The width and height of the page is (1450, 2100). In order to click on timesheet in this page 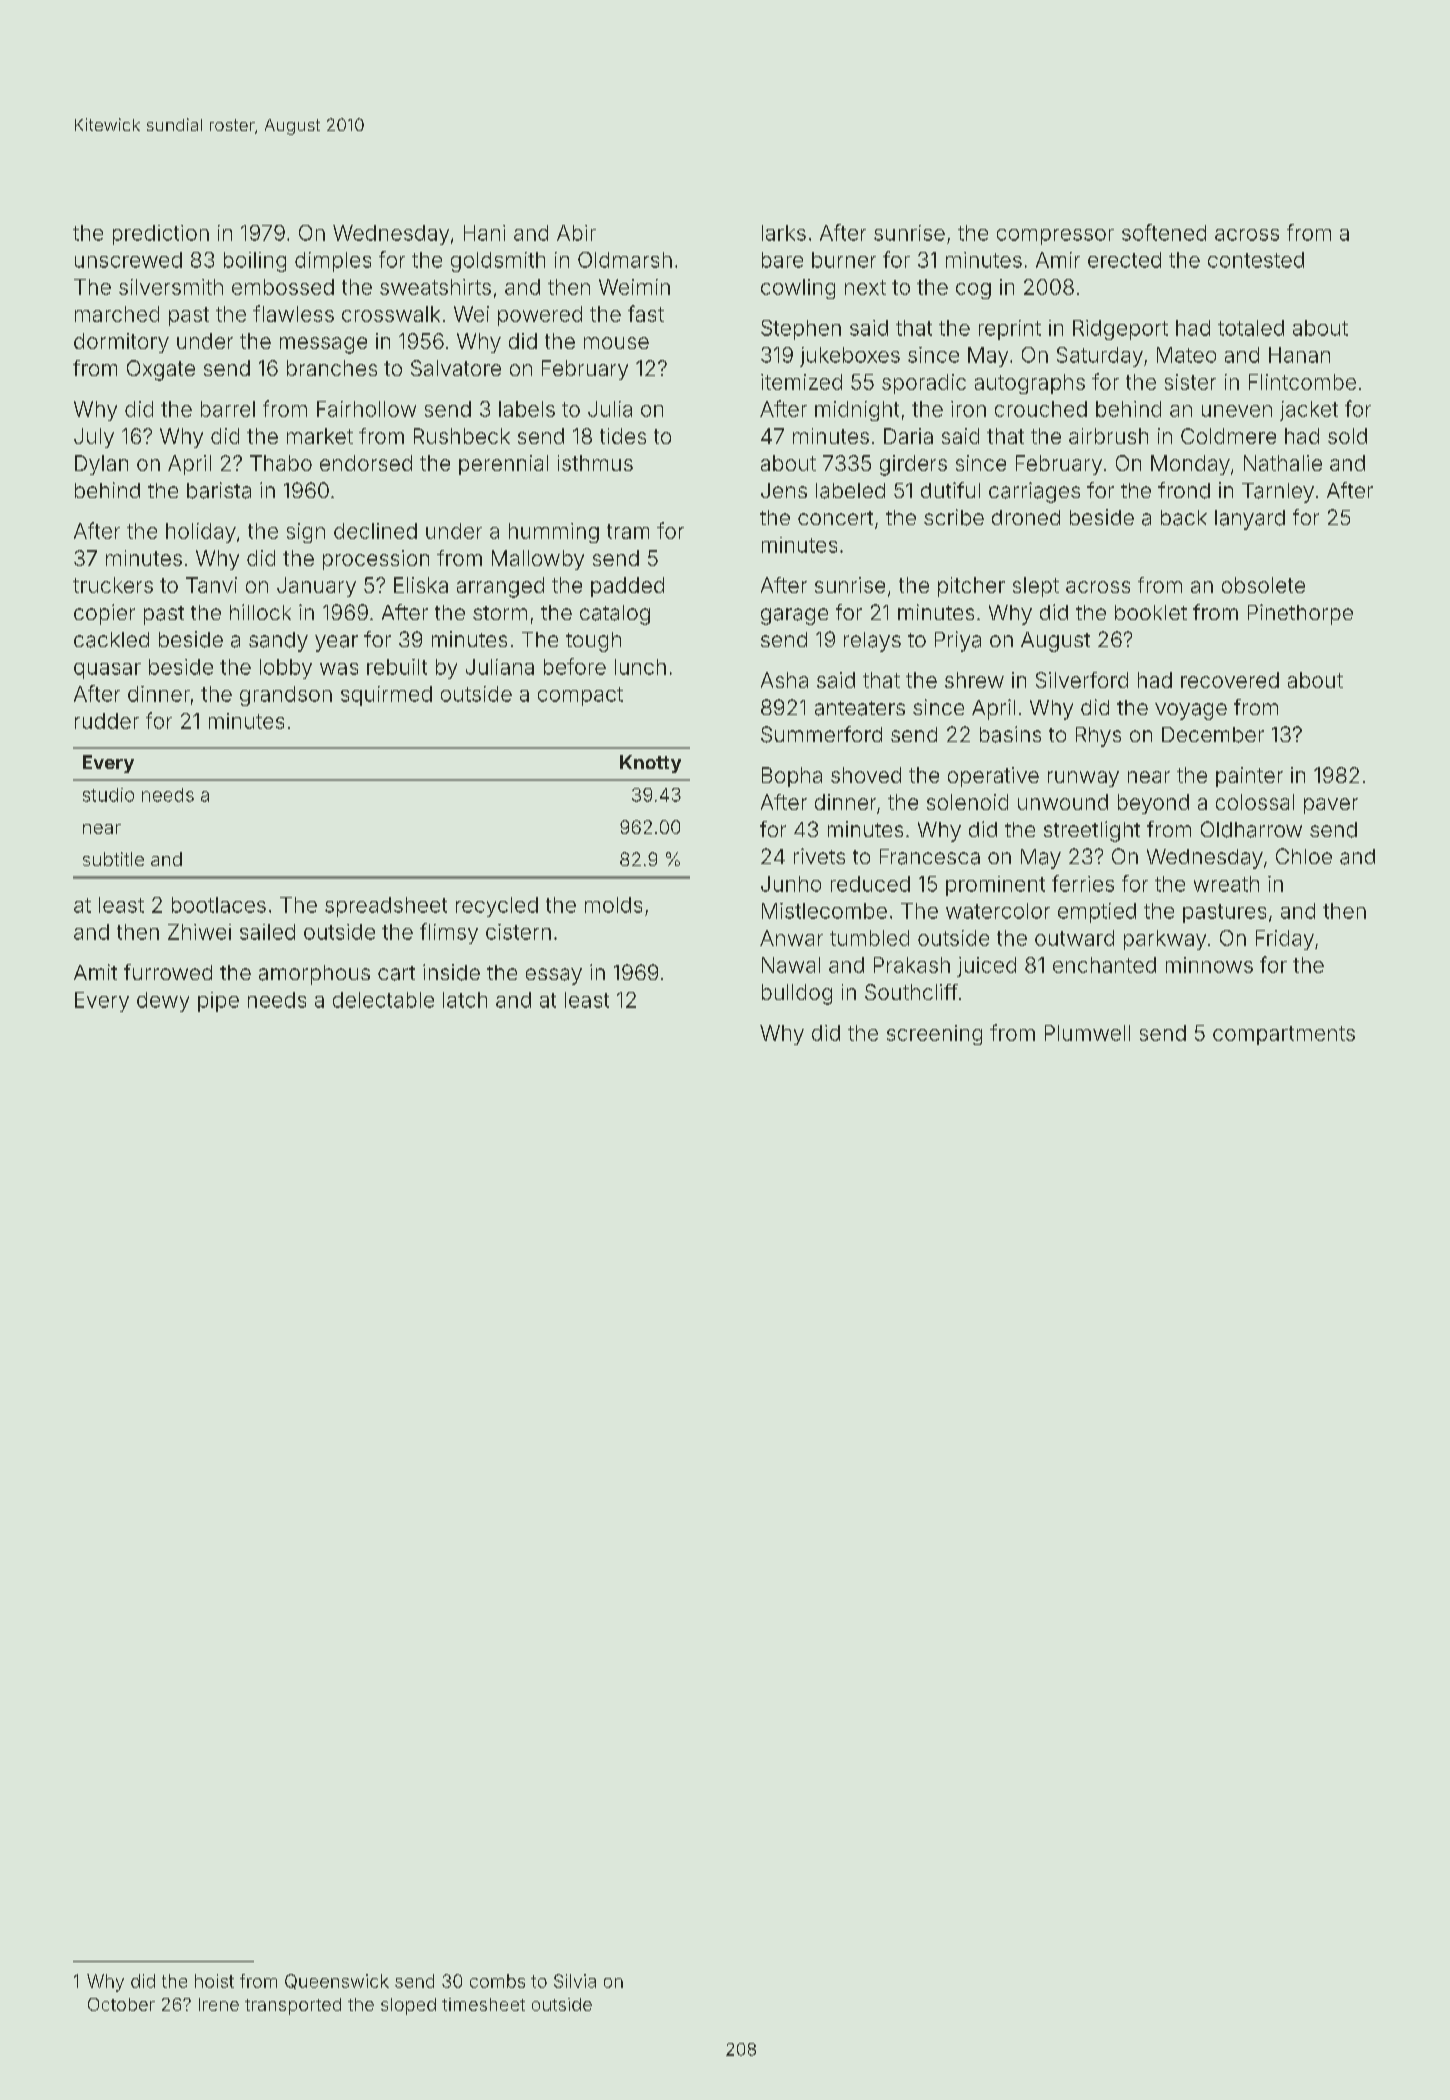, I will do `click(483, 2004)`.
